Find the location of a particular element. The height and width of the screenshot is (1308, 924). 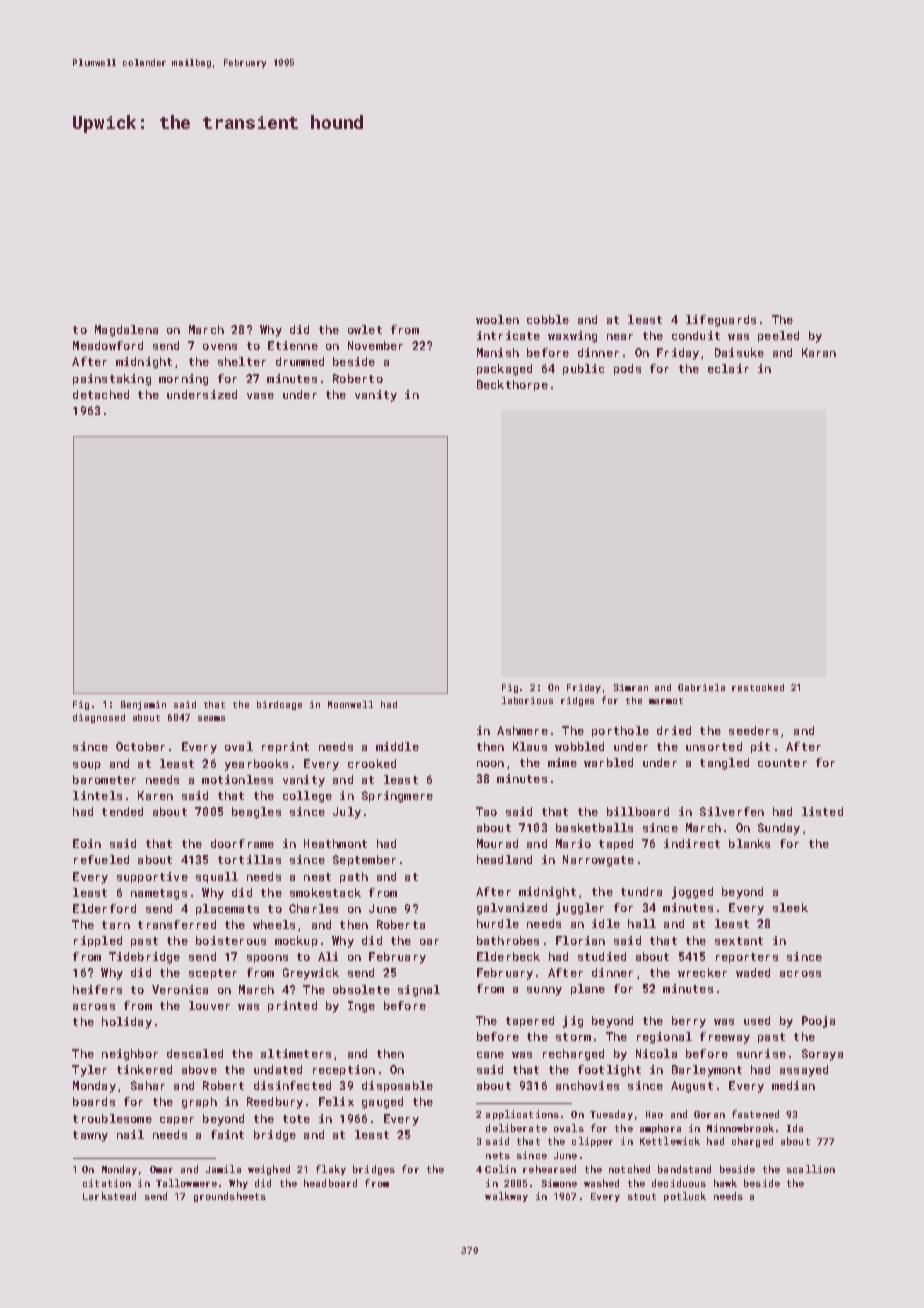

listed is located at coordinates (822, 811).
